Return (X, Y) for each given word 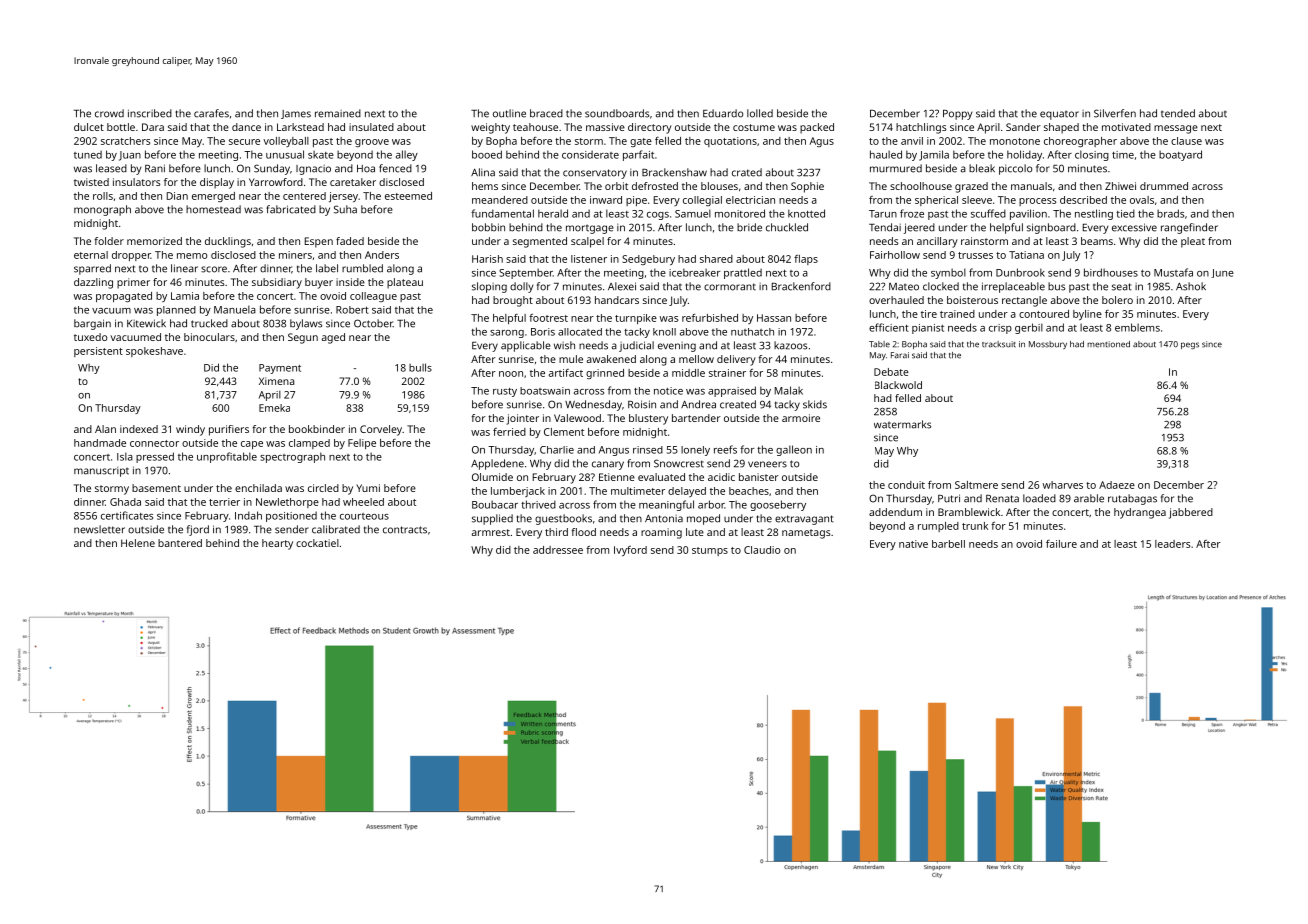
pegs (1190, 346)
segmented (540, 242)
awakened (611, 359)
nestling (1094, 214)
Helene (138, 543)
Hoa (366, 169)
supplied (492, 519)
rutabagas (1132, 499)
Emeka (274, 408)
